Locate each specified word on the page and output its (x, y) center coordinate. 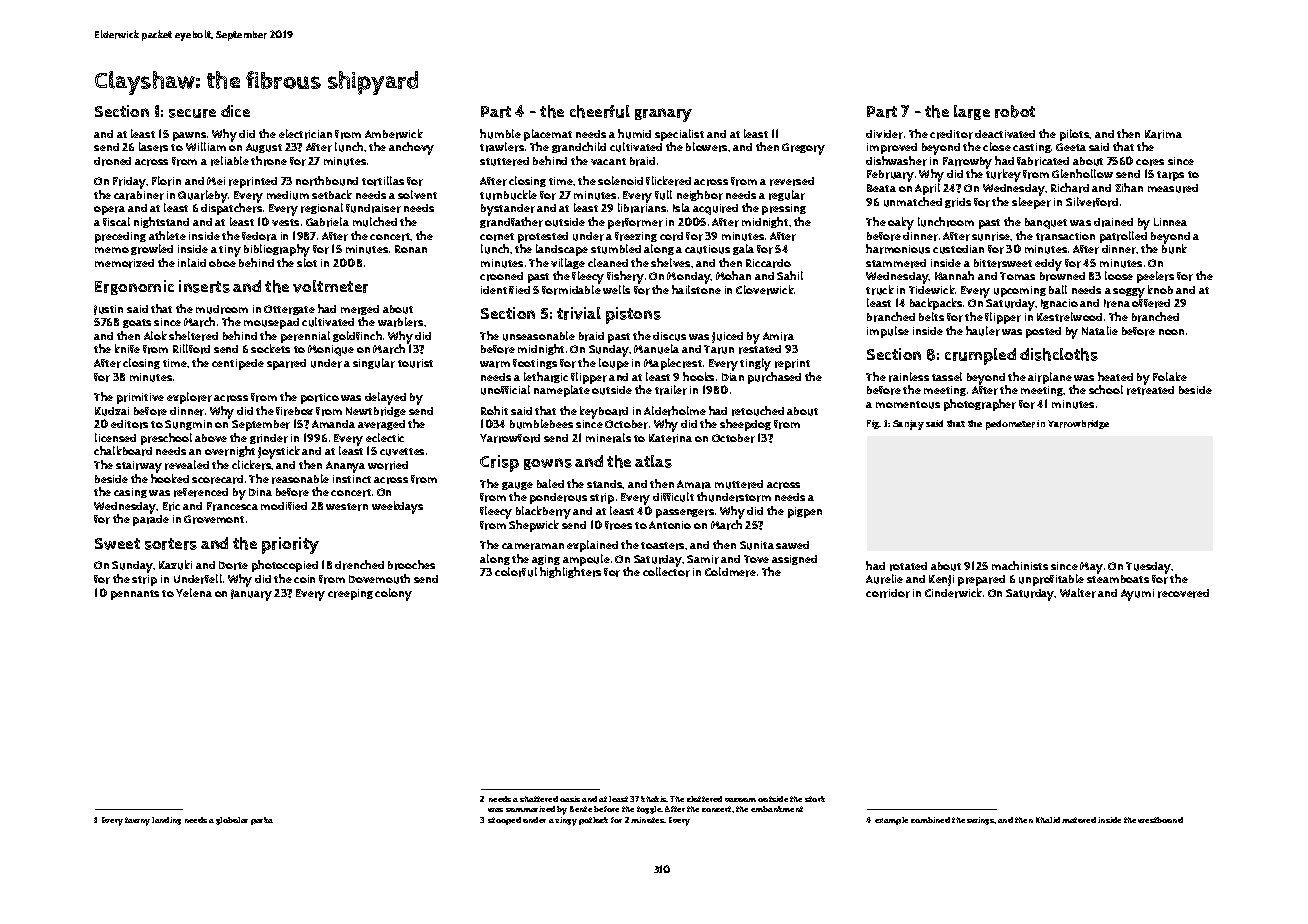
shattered (539, 799)
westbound (1160, 820)
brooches (411, 565)
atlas (653, 461)
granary (663, 115)
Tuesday (1149, 568)
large (972, 112)
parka (262, 821)
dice (235, 111)
